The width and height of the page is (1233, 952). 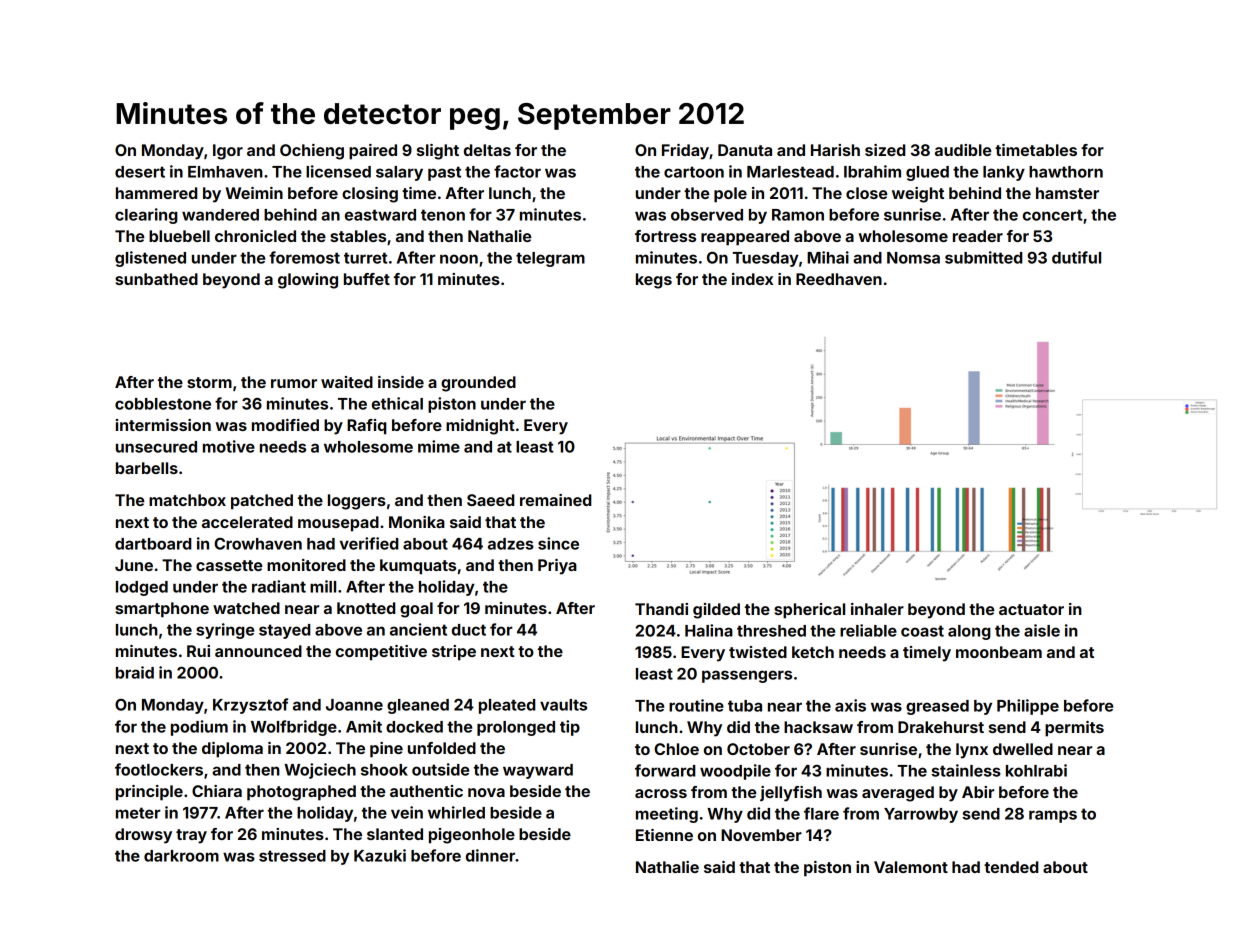 I want to click on syringe, so click(x=225, y=631).
